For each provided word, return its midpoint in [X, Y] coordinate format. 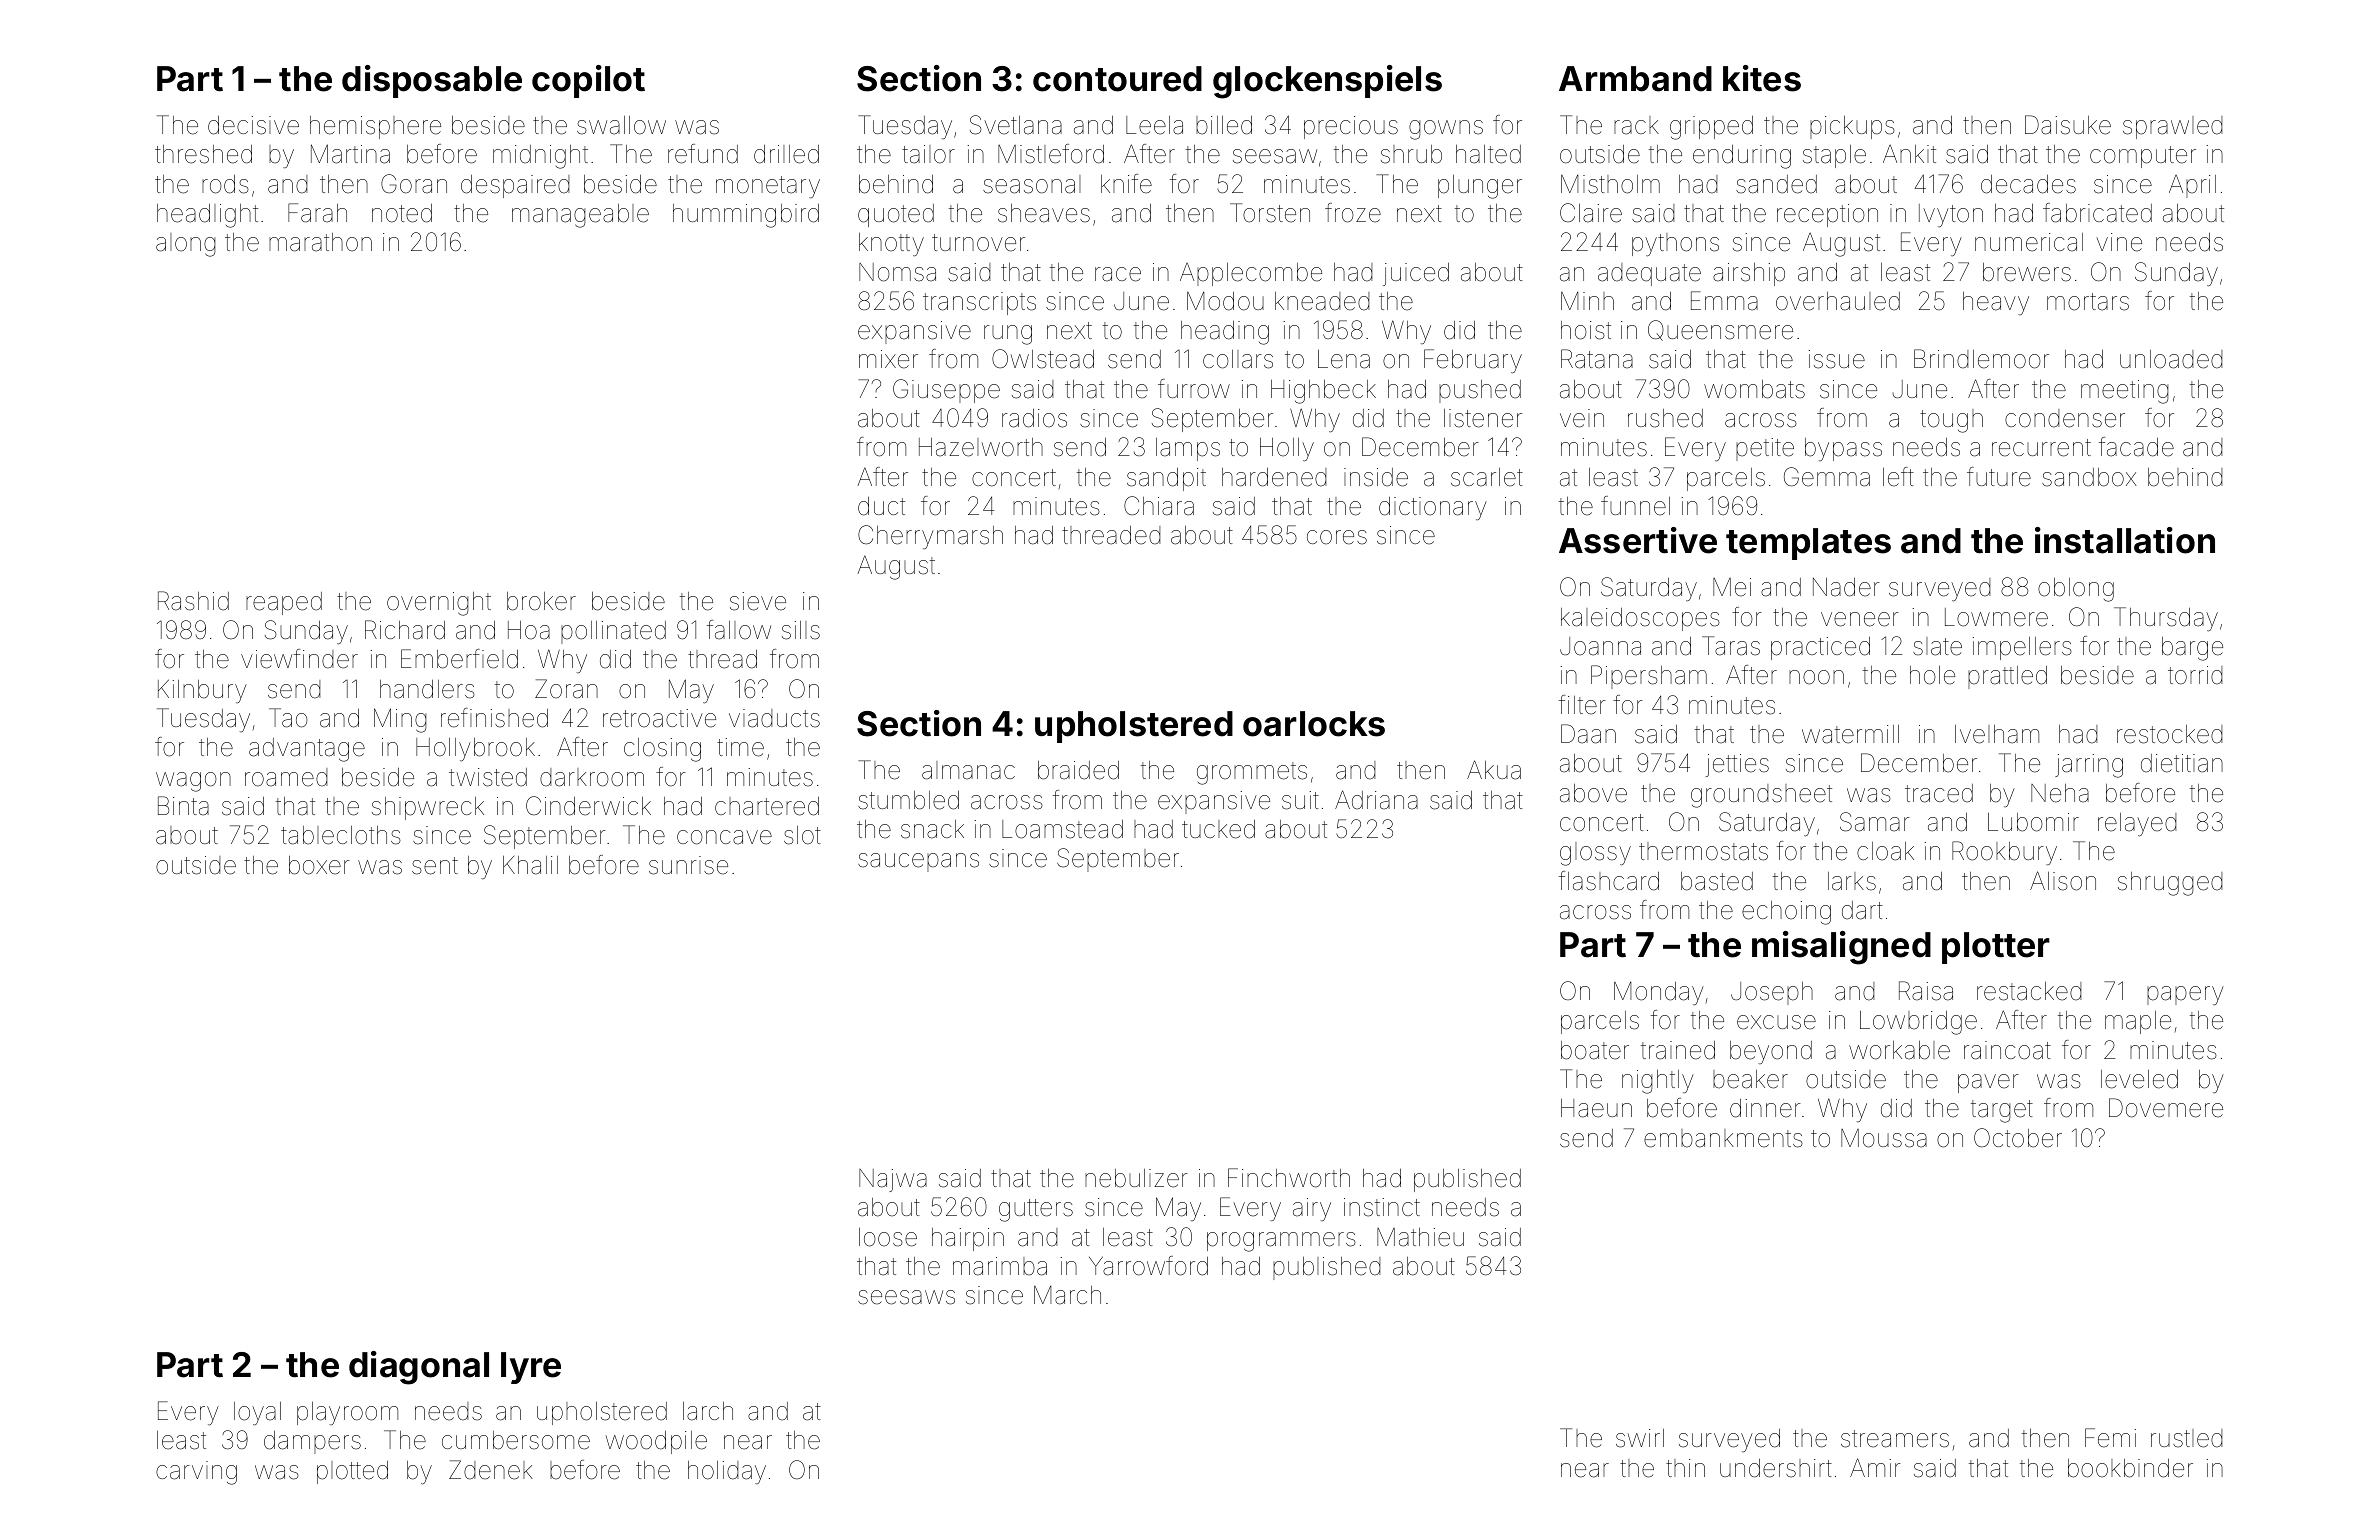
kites [1762, 78]
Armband [1635, 79]
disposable [432, 81]
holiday [727, 1472]
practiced [1820, 648]
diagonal [419, 1368]
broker [541, 601]
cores [1337, 537]
